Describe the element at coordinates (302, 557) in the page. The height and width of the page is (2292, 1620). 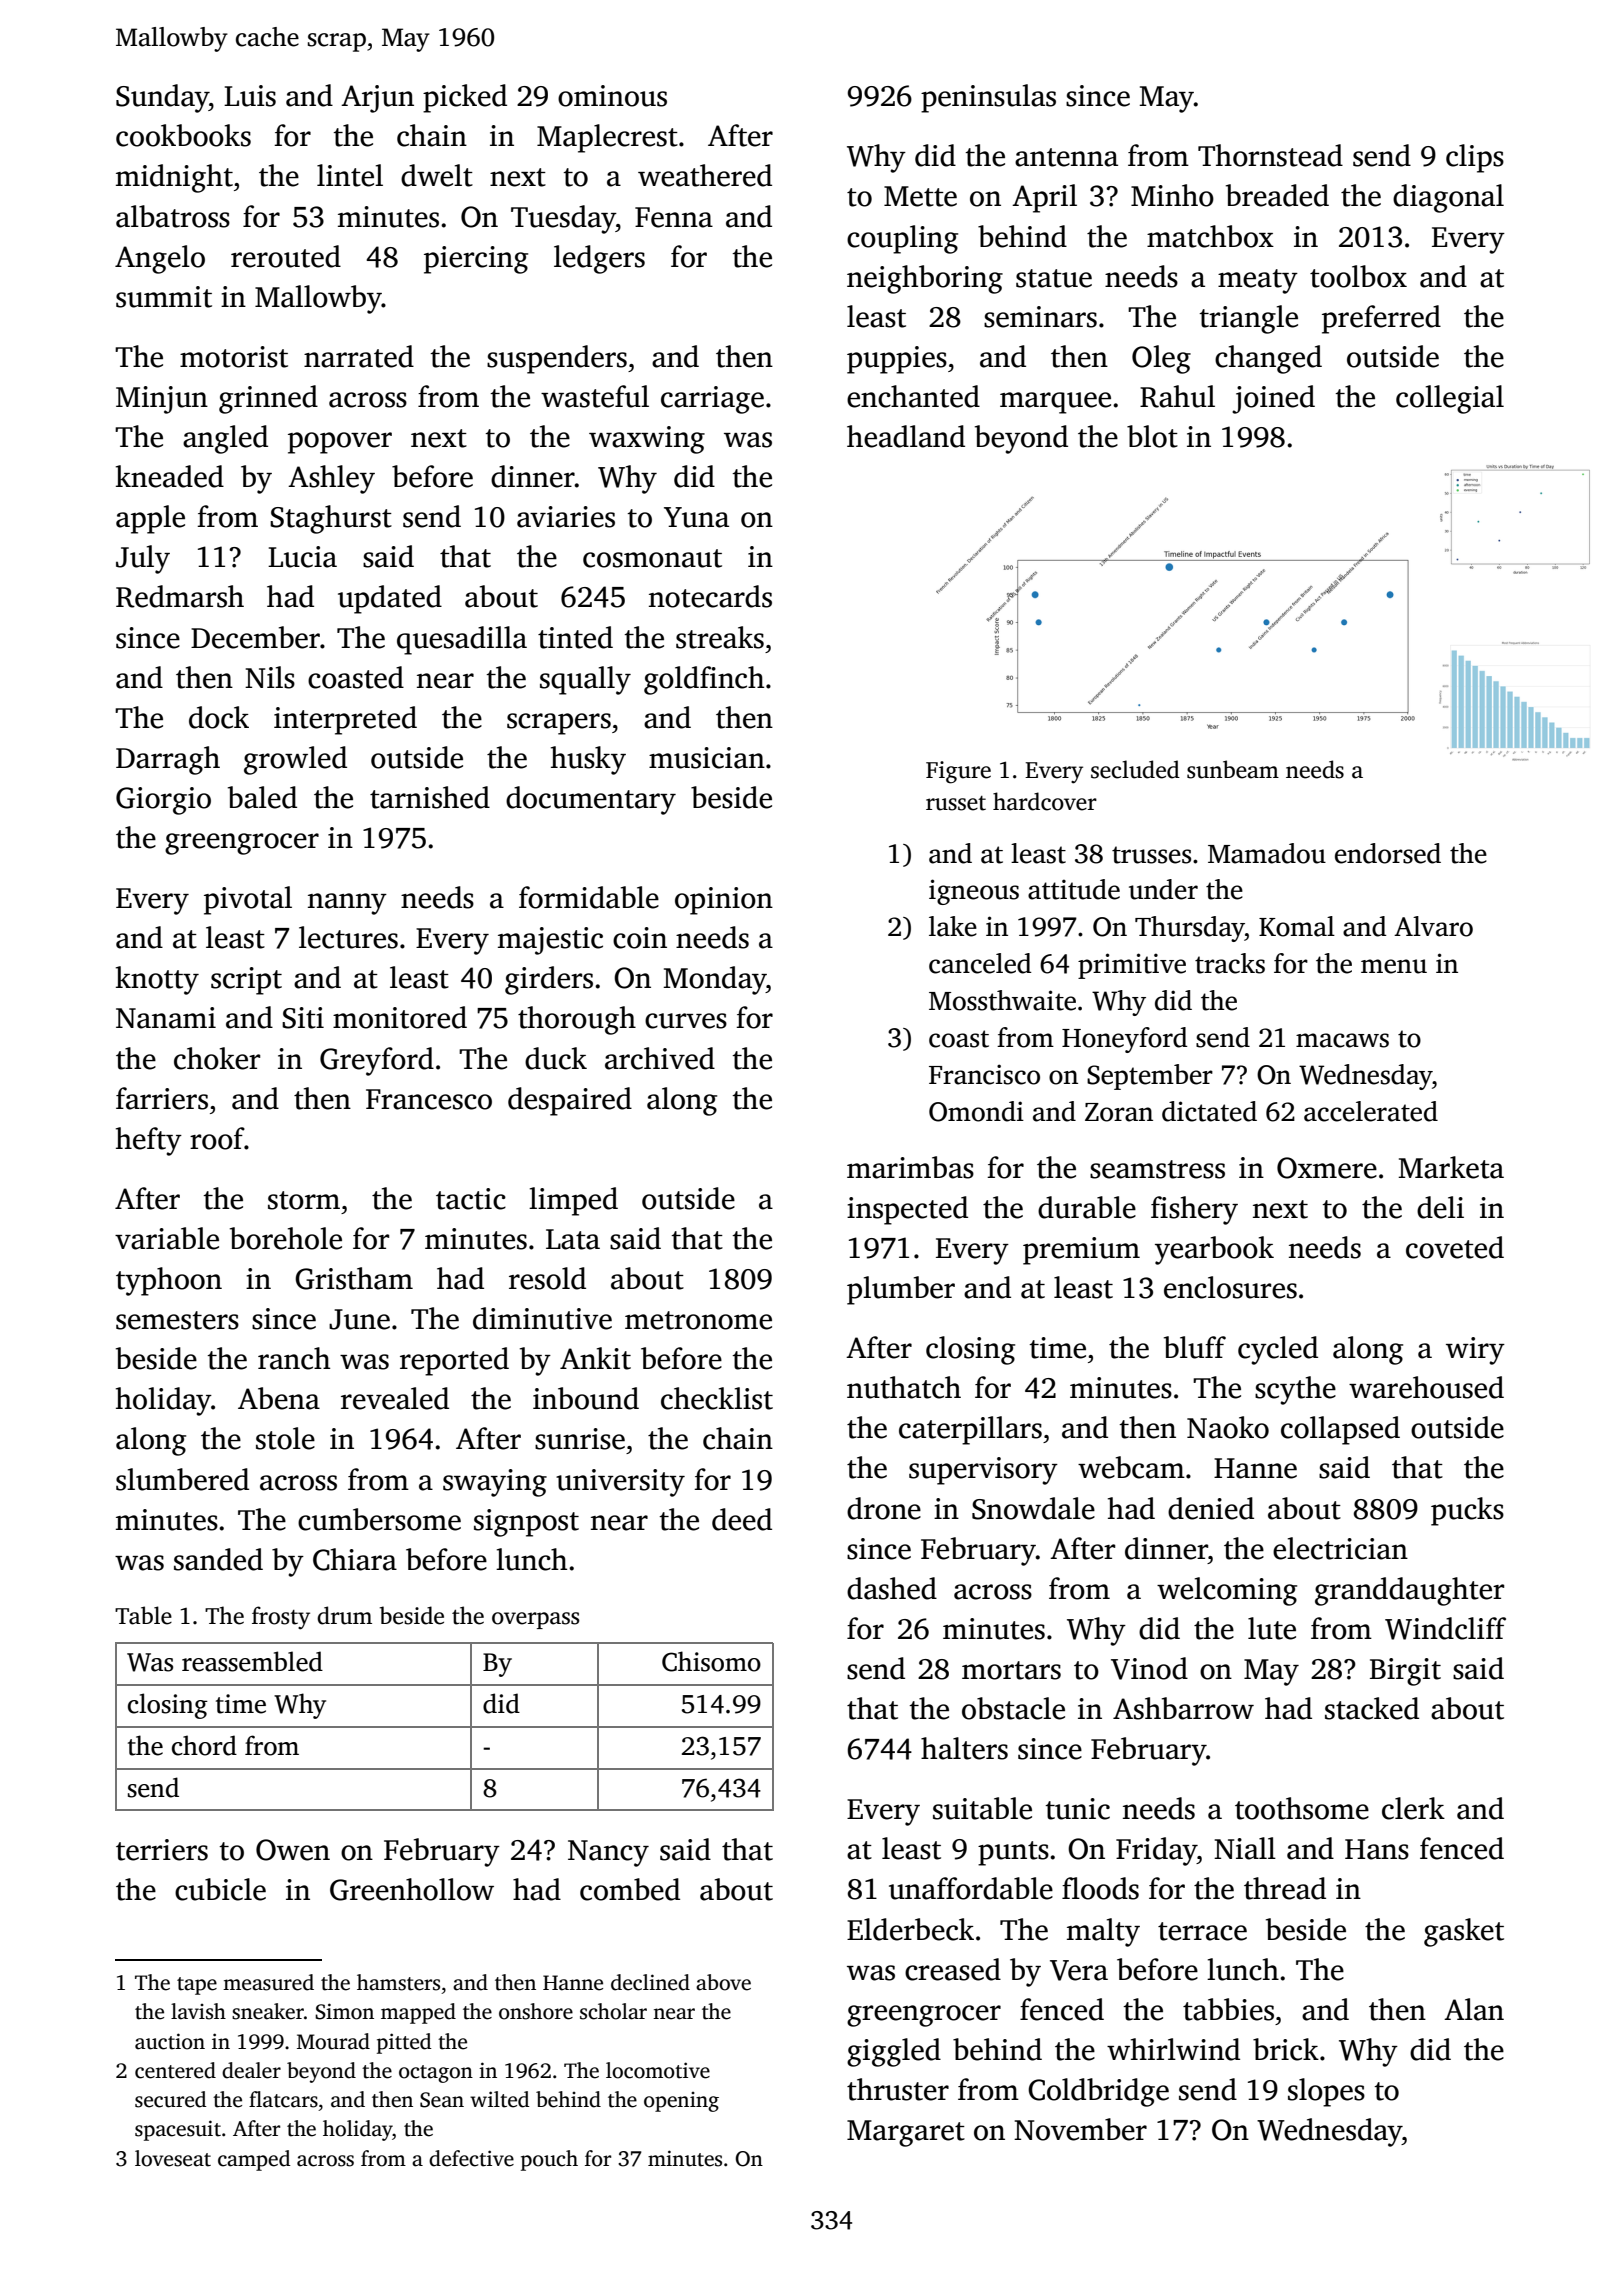
I see `Lucia` at that location.
